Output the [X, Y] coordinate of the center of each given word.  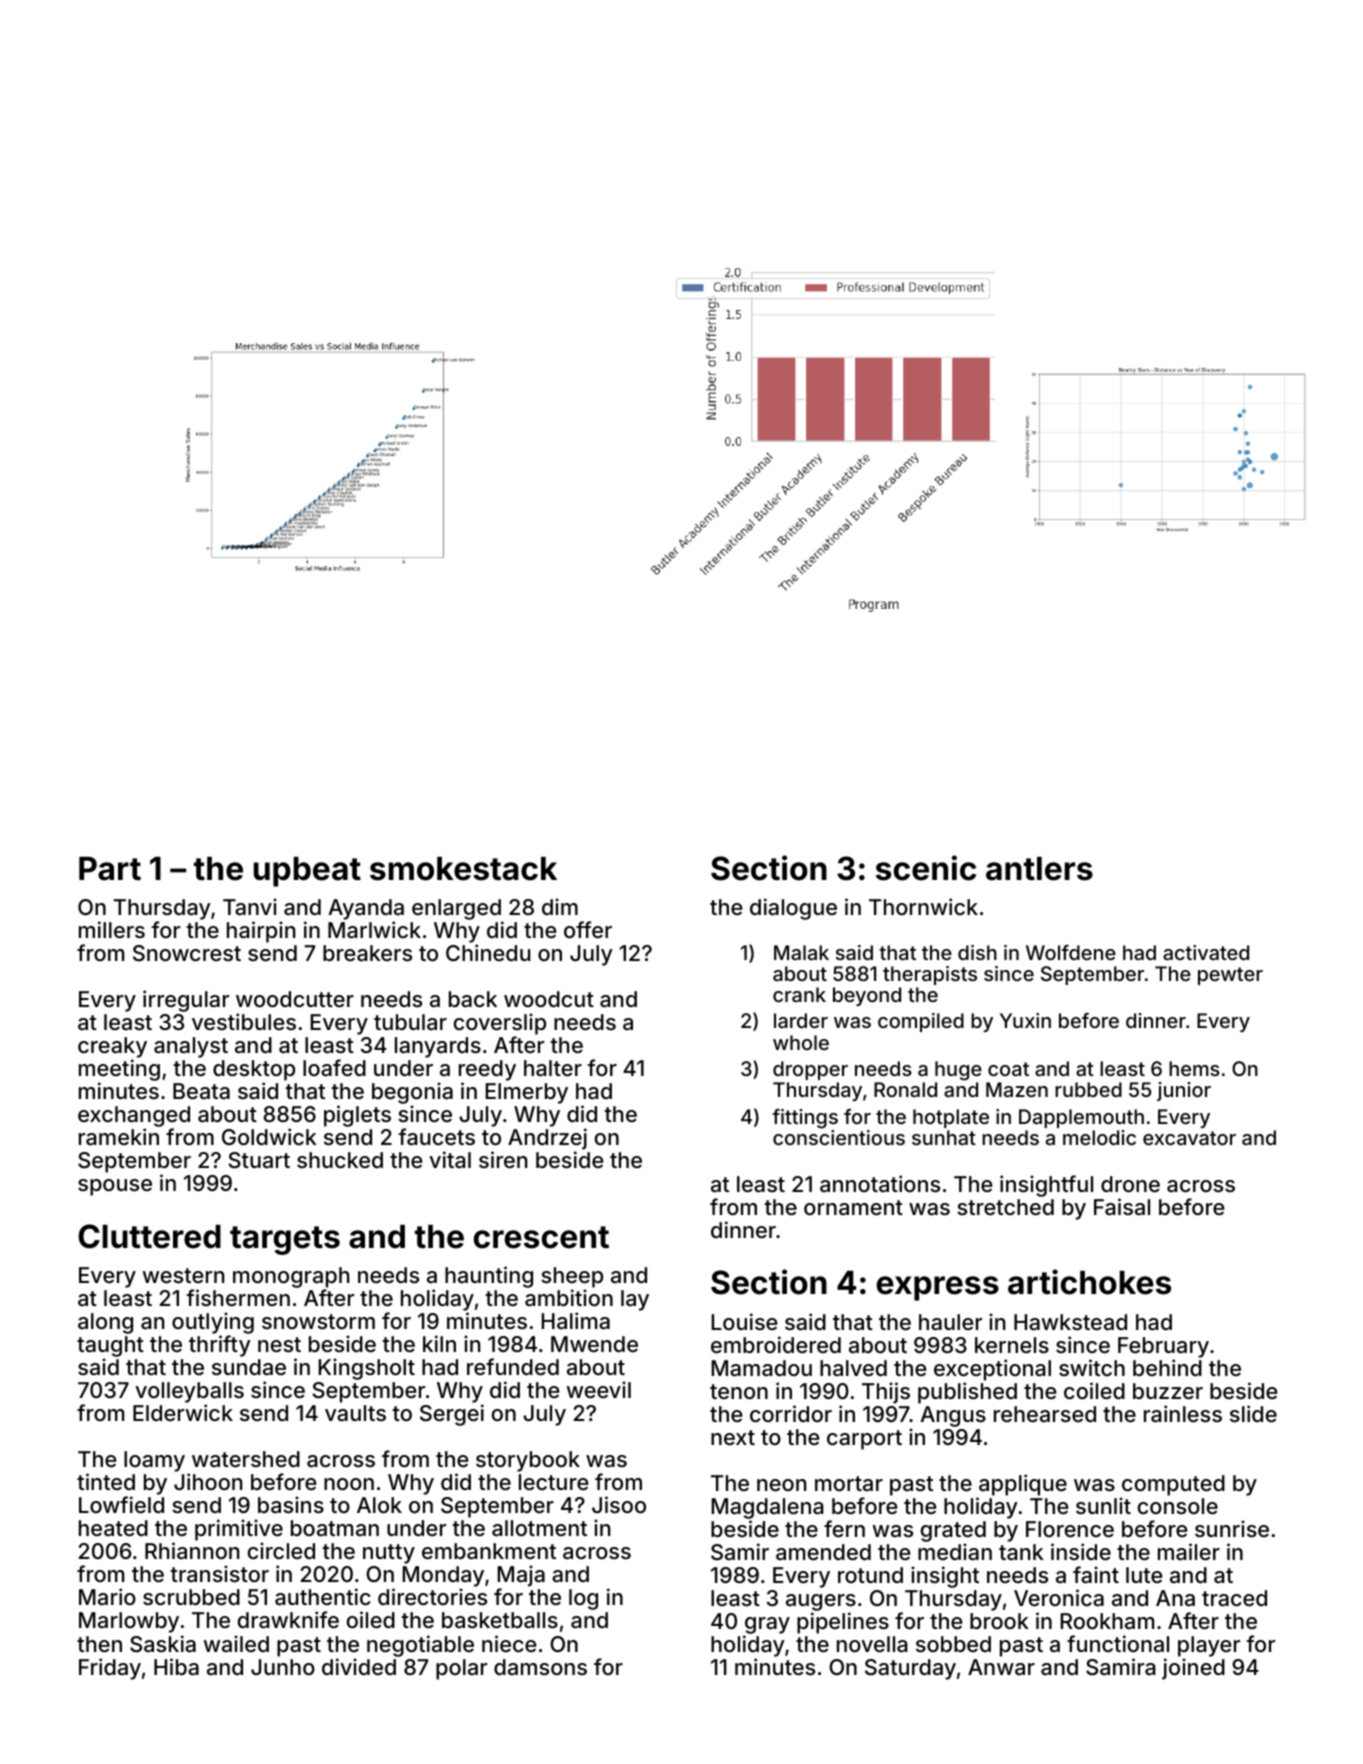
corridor [791, 1413]
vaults [355, 1413]
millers [112, 929]
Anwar [1001, 1667]
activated [1206, 952]
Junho [283, 1667]
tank [1021, 1552]
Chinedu [488, 952]
